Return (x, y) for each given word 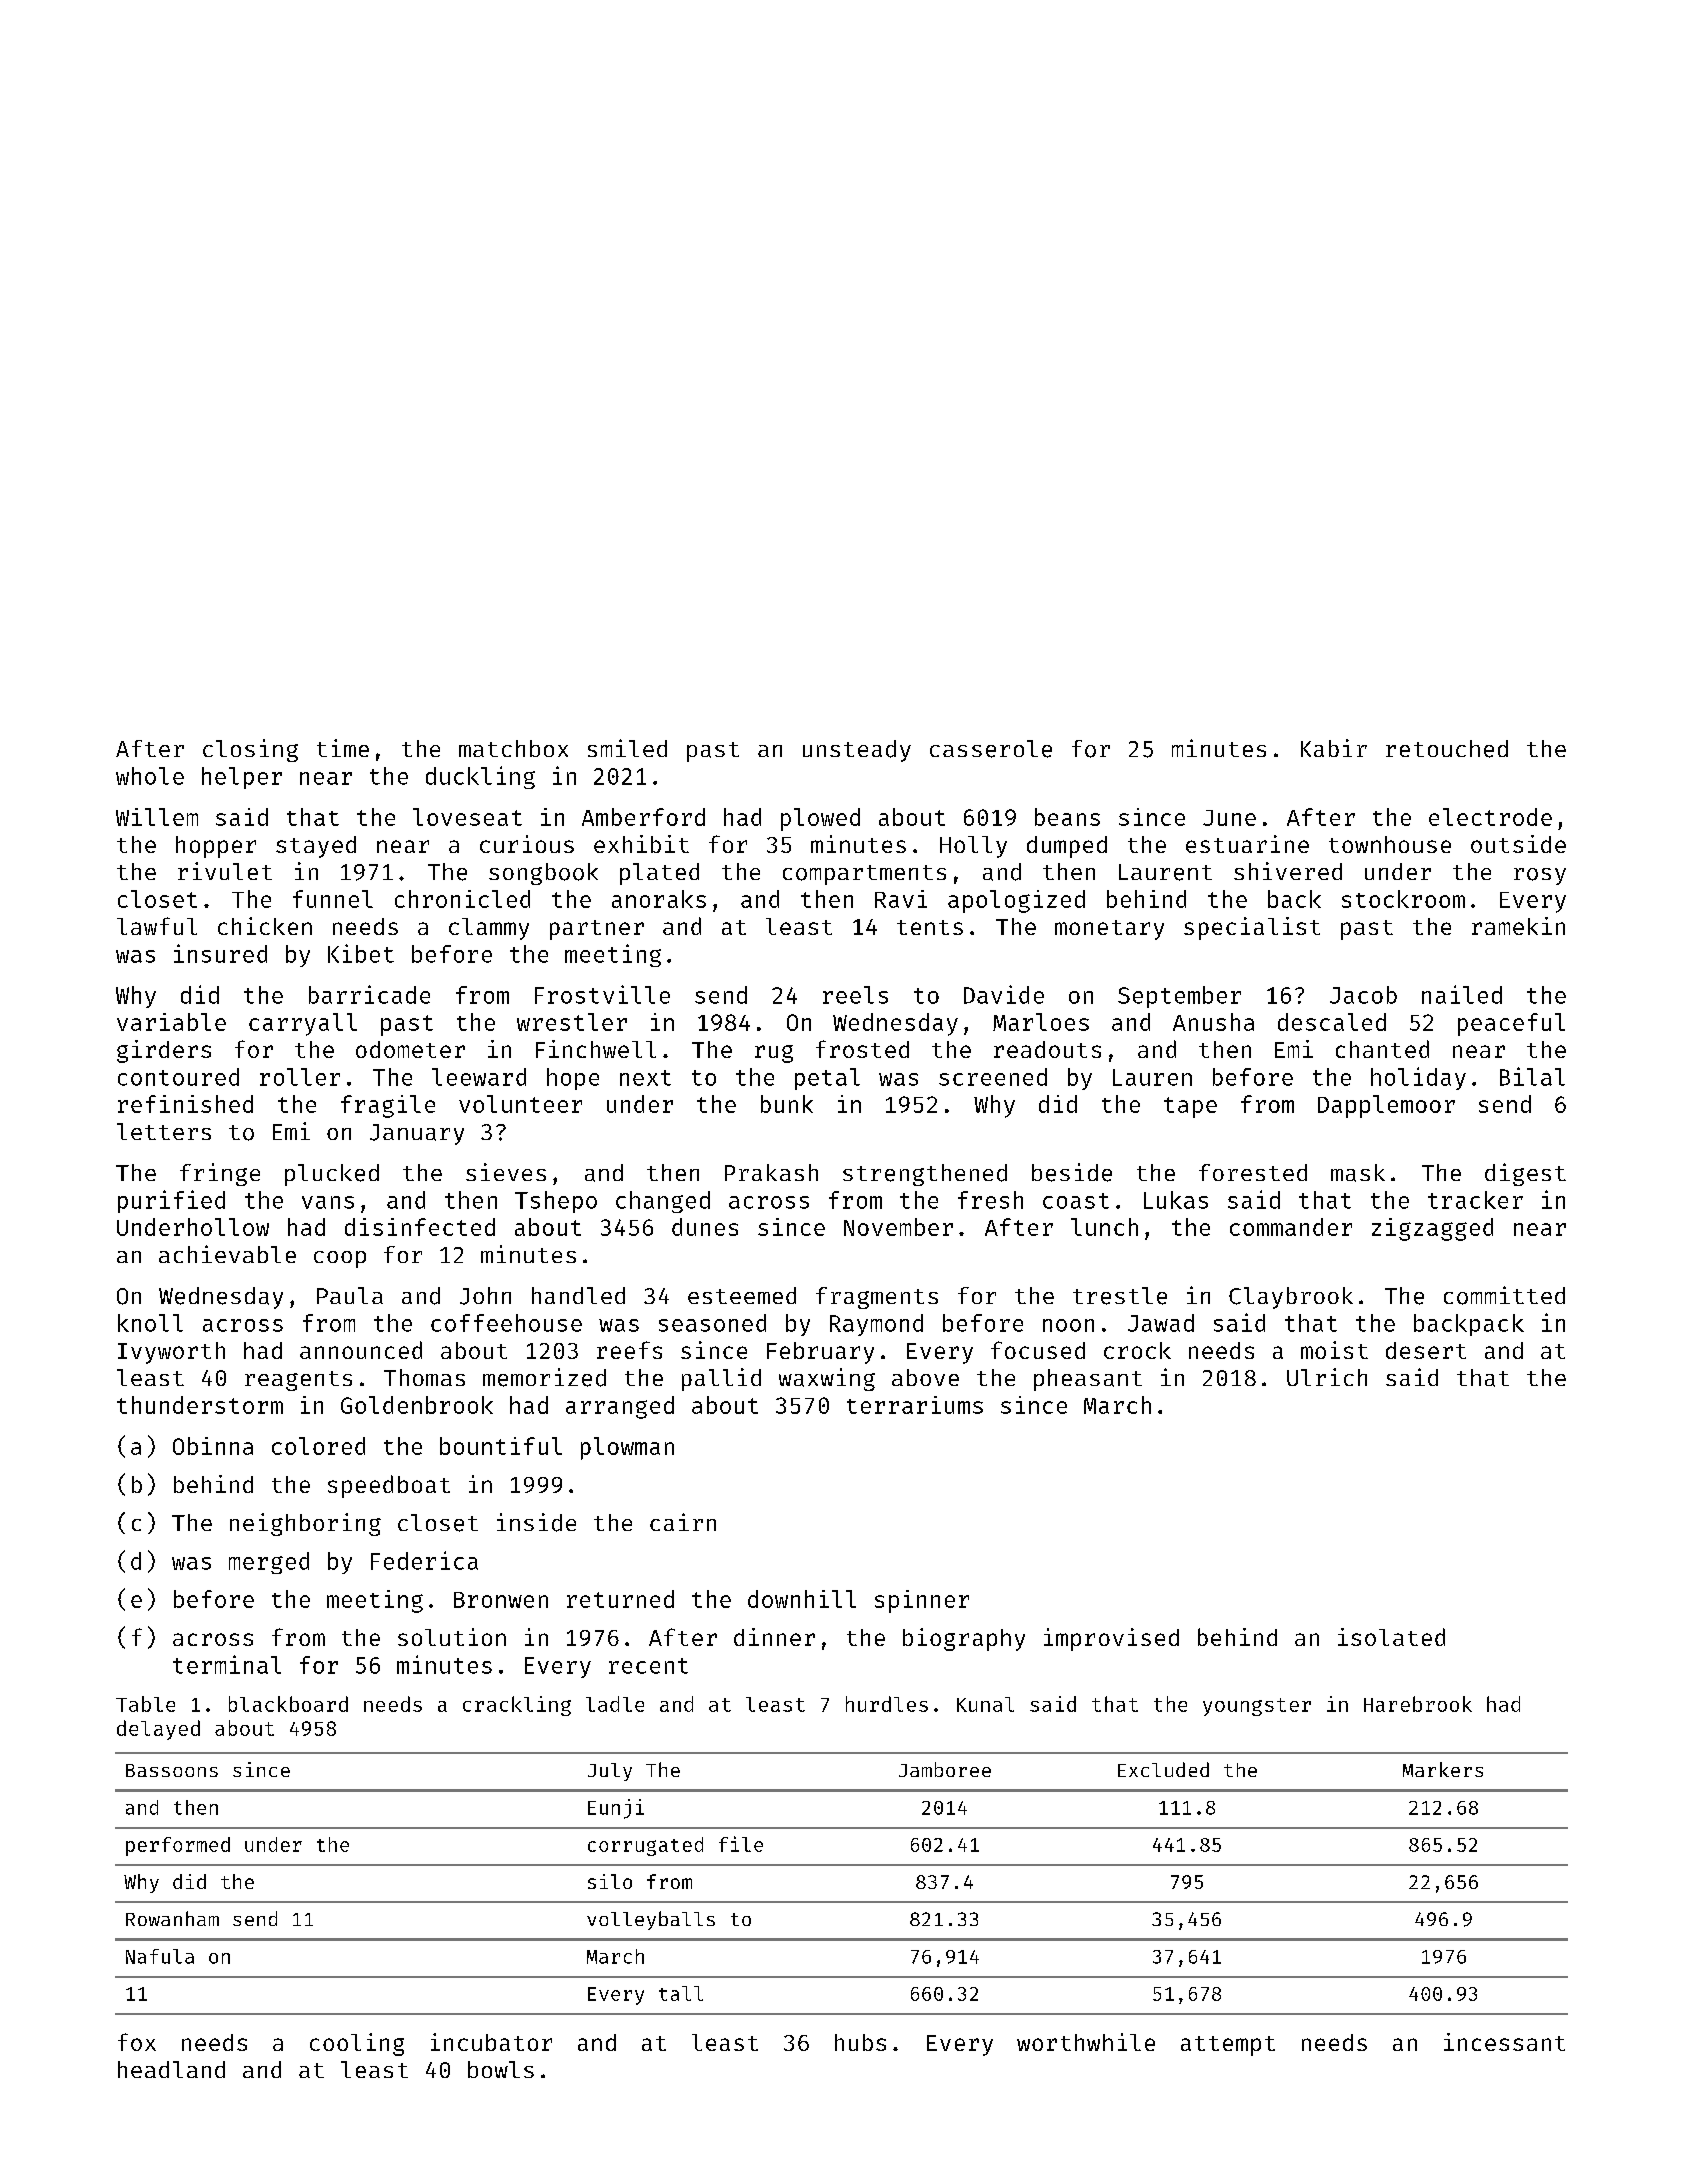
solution (452, 1637)
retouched (1447, 749)
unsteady (857, 751)
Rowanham (172, 1918)
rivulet (225, 871)
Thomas (424, 1377)
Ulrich (1327, 1377)
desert (1426, 1350)
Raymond (876, 1325)
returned (620, 1599)
